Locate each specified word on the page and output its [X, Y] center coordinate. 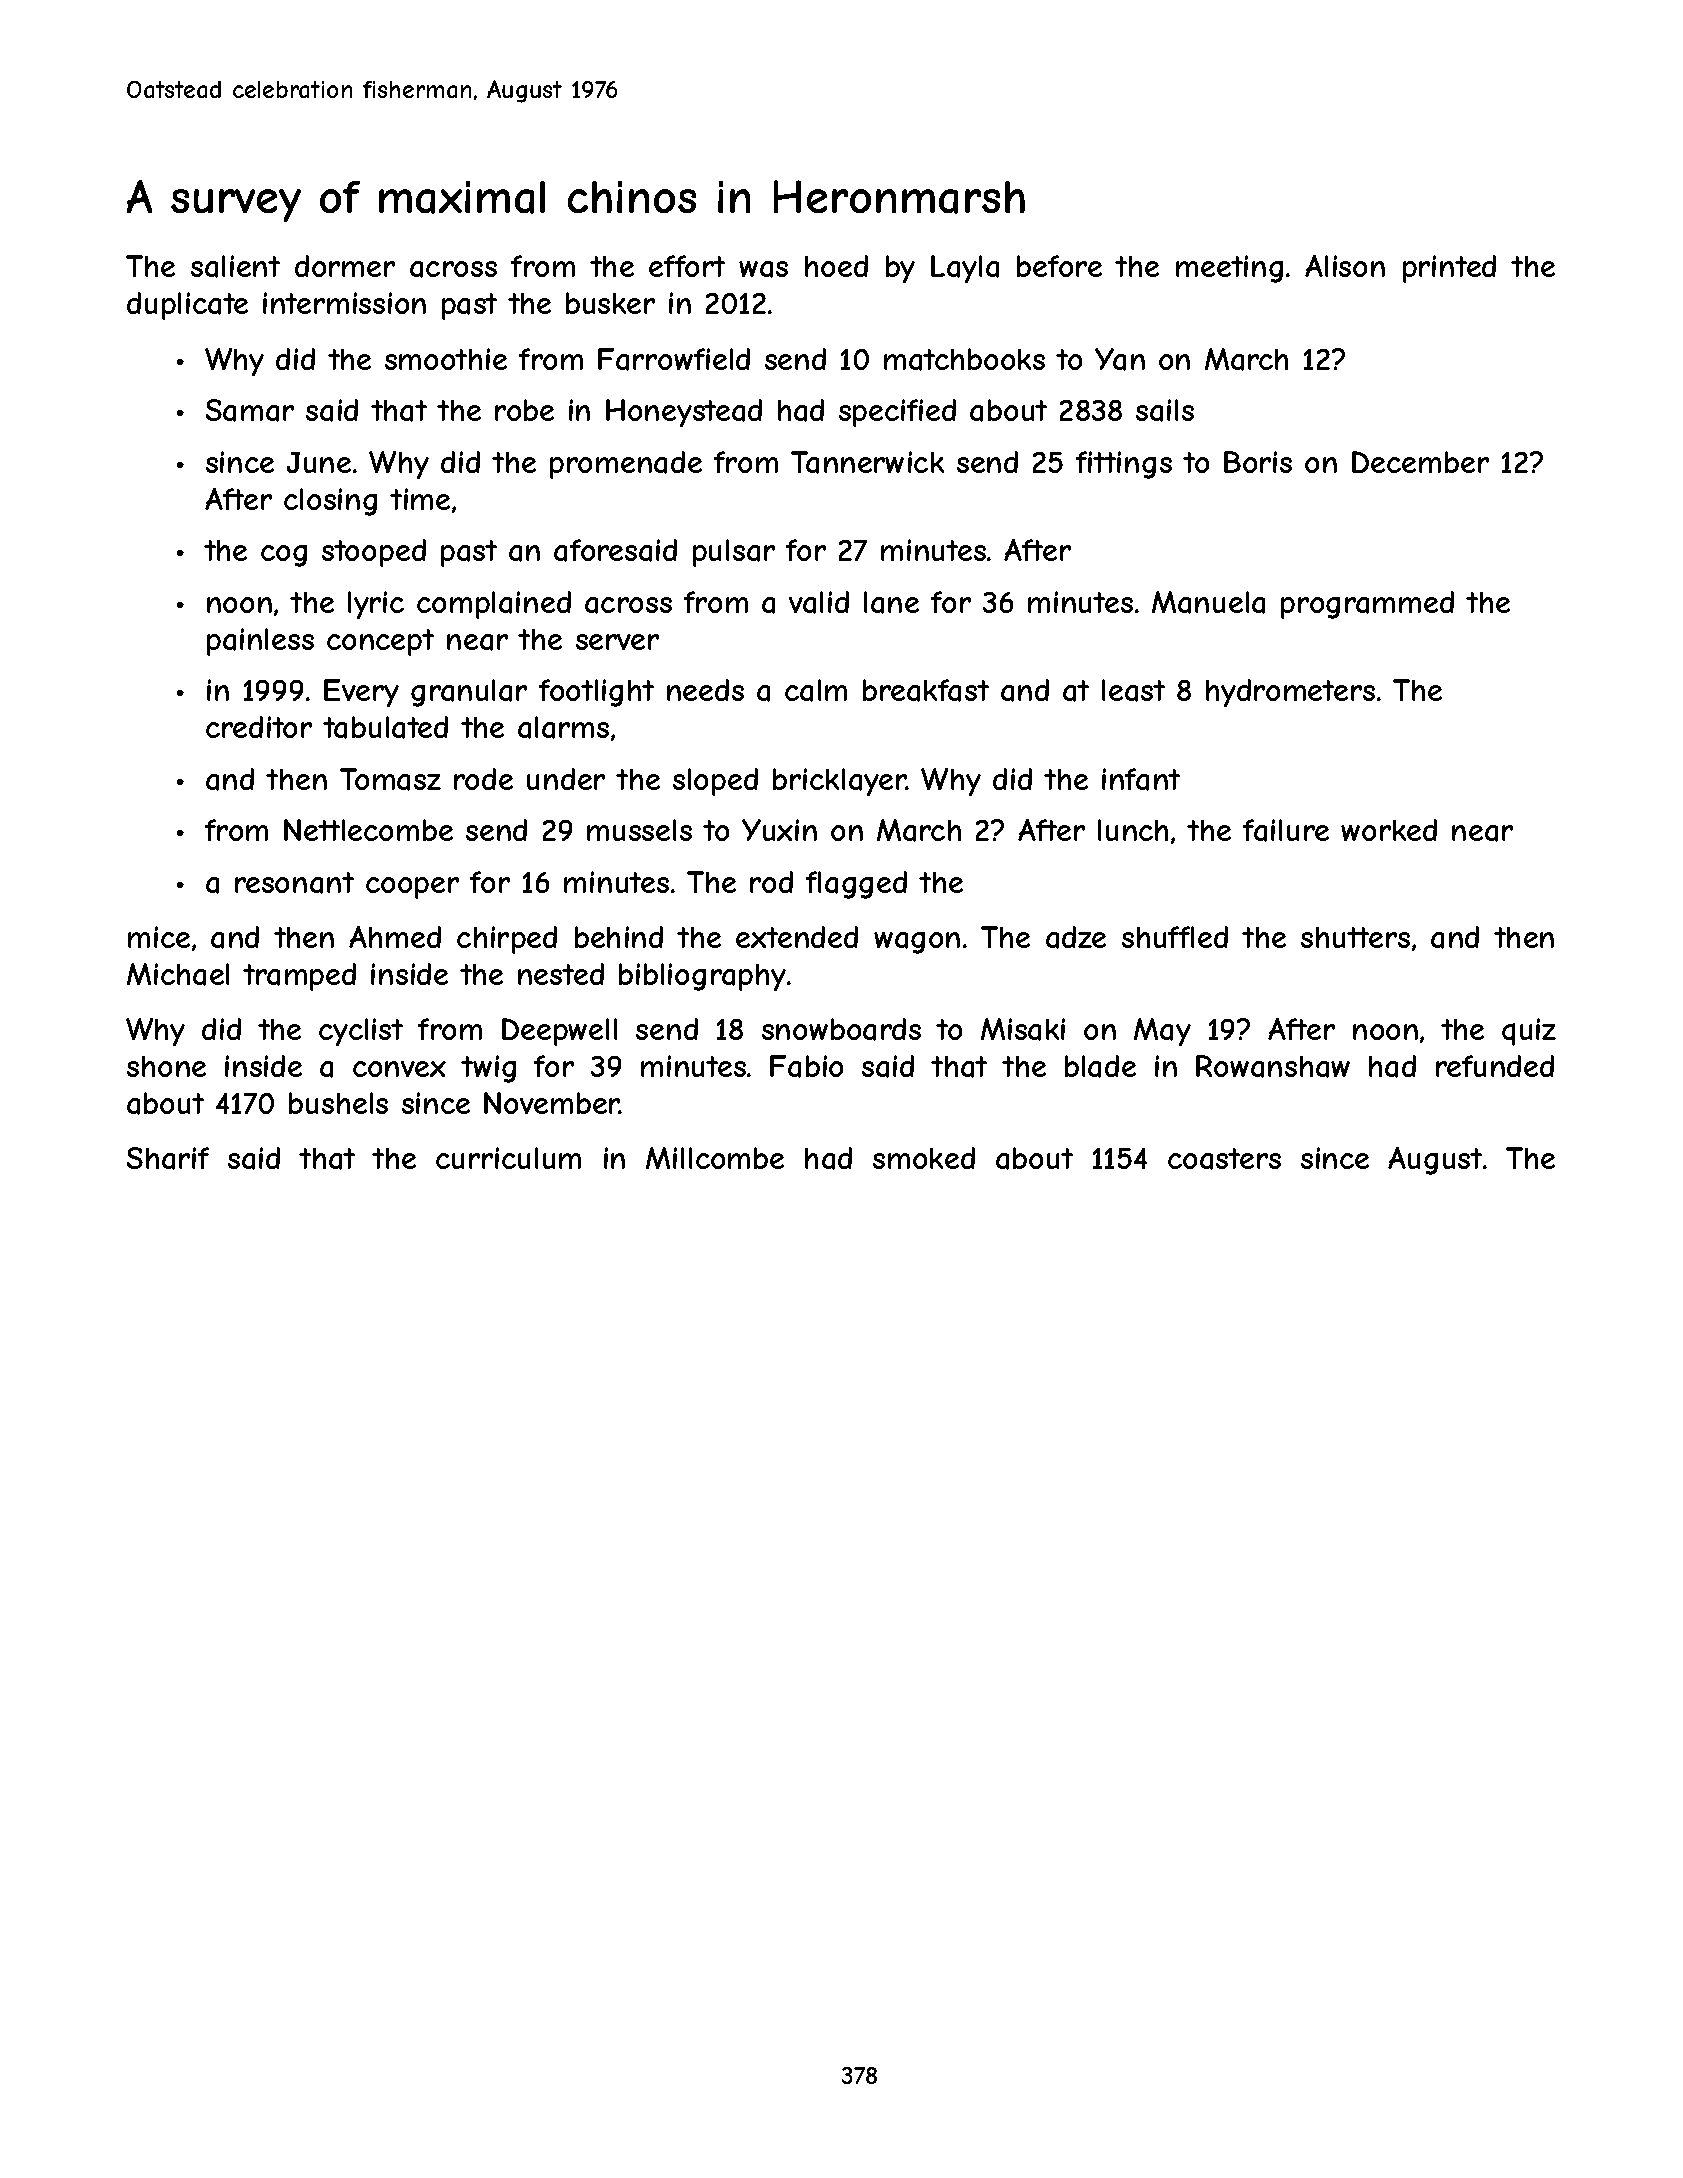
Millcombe [715, 1158]
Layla [965, 269]
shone [166, 1066]
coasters [1224, 1159]
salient [235, 266]
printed [1449, 269]
